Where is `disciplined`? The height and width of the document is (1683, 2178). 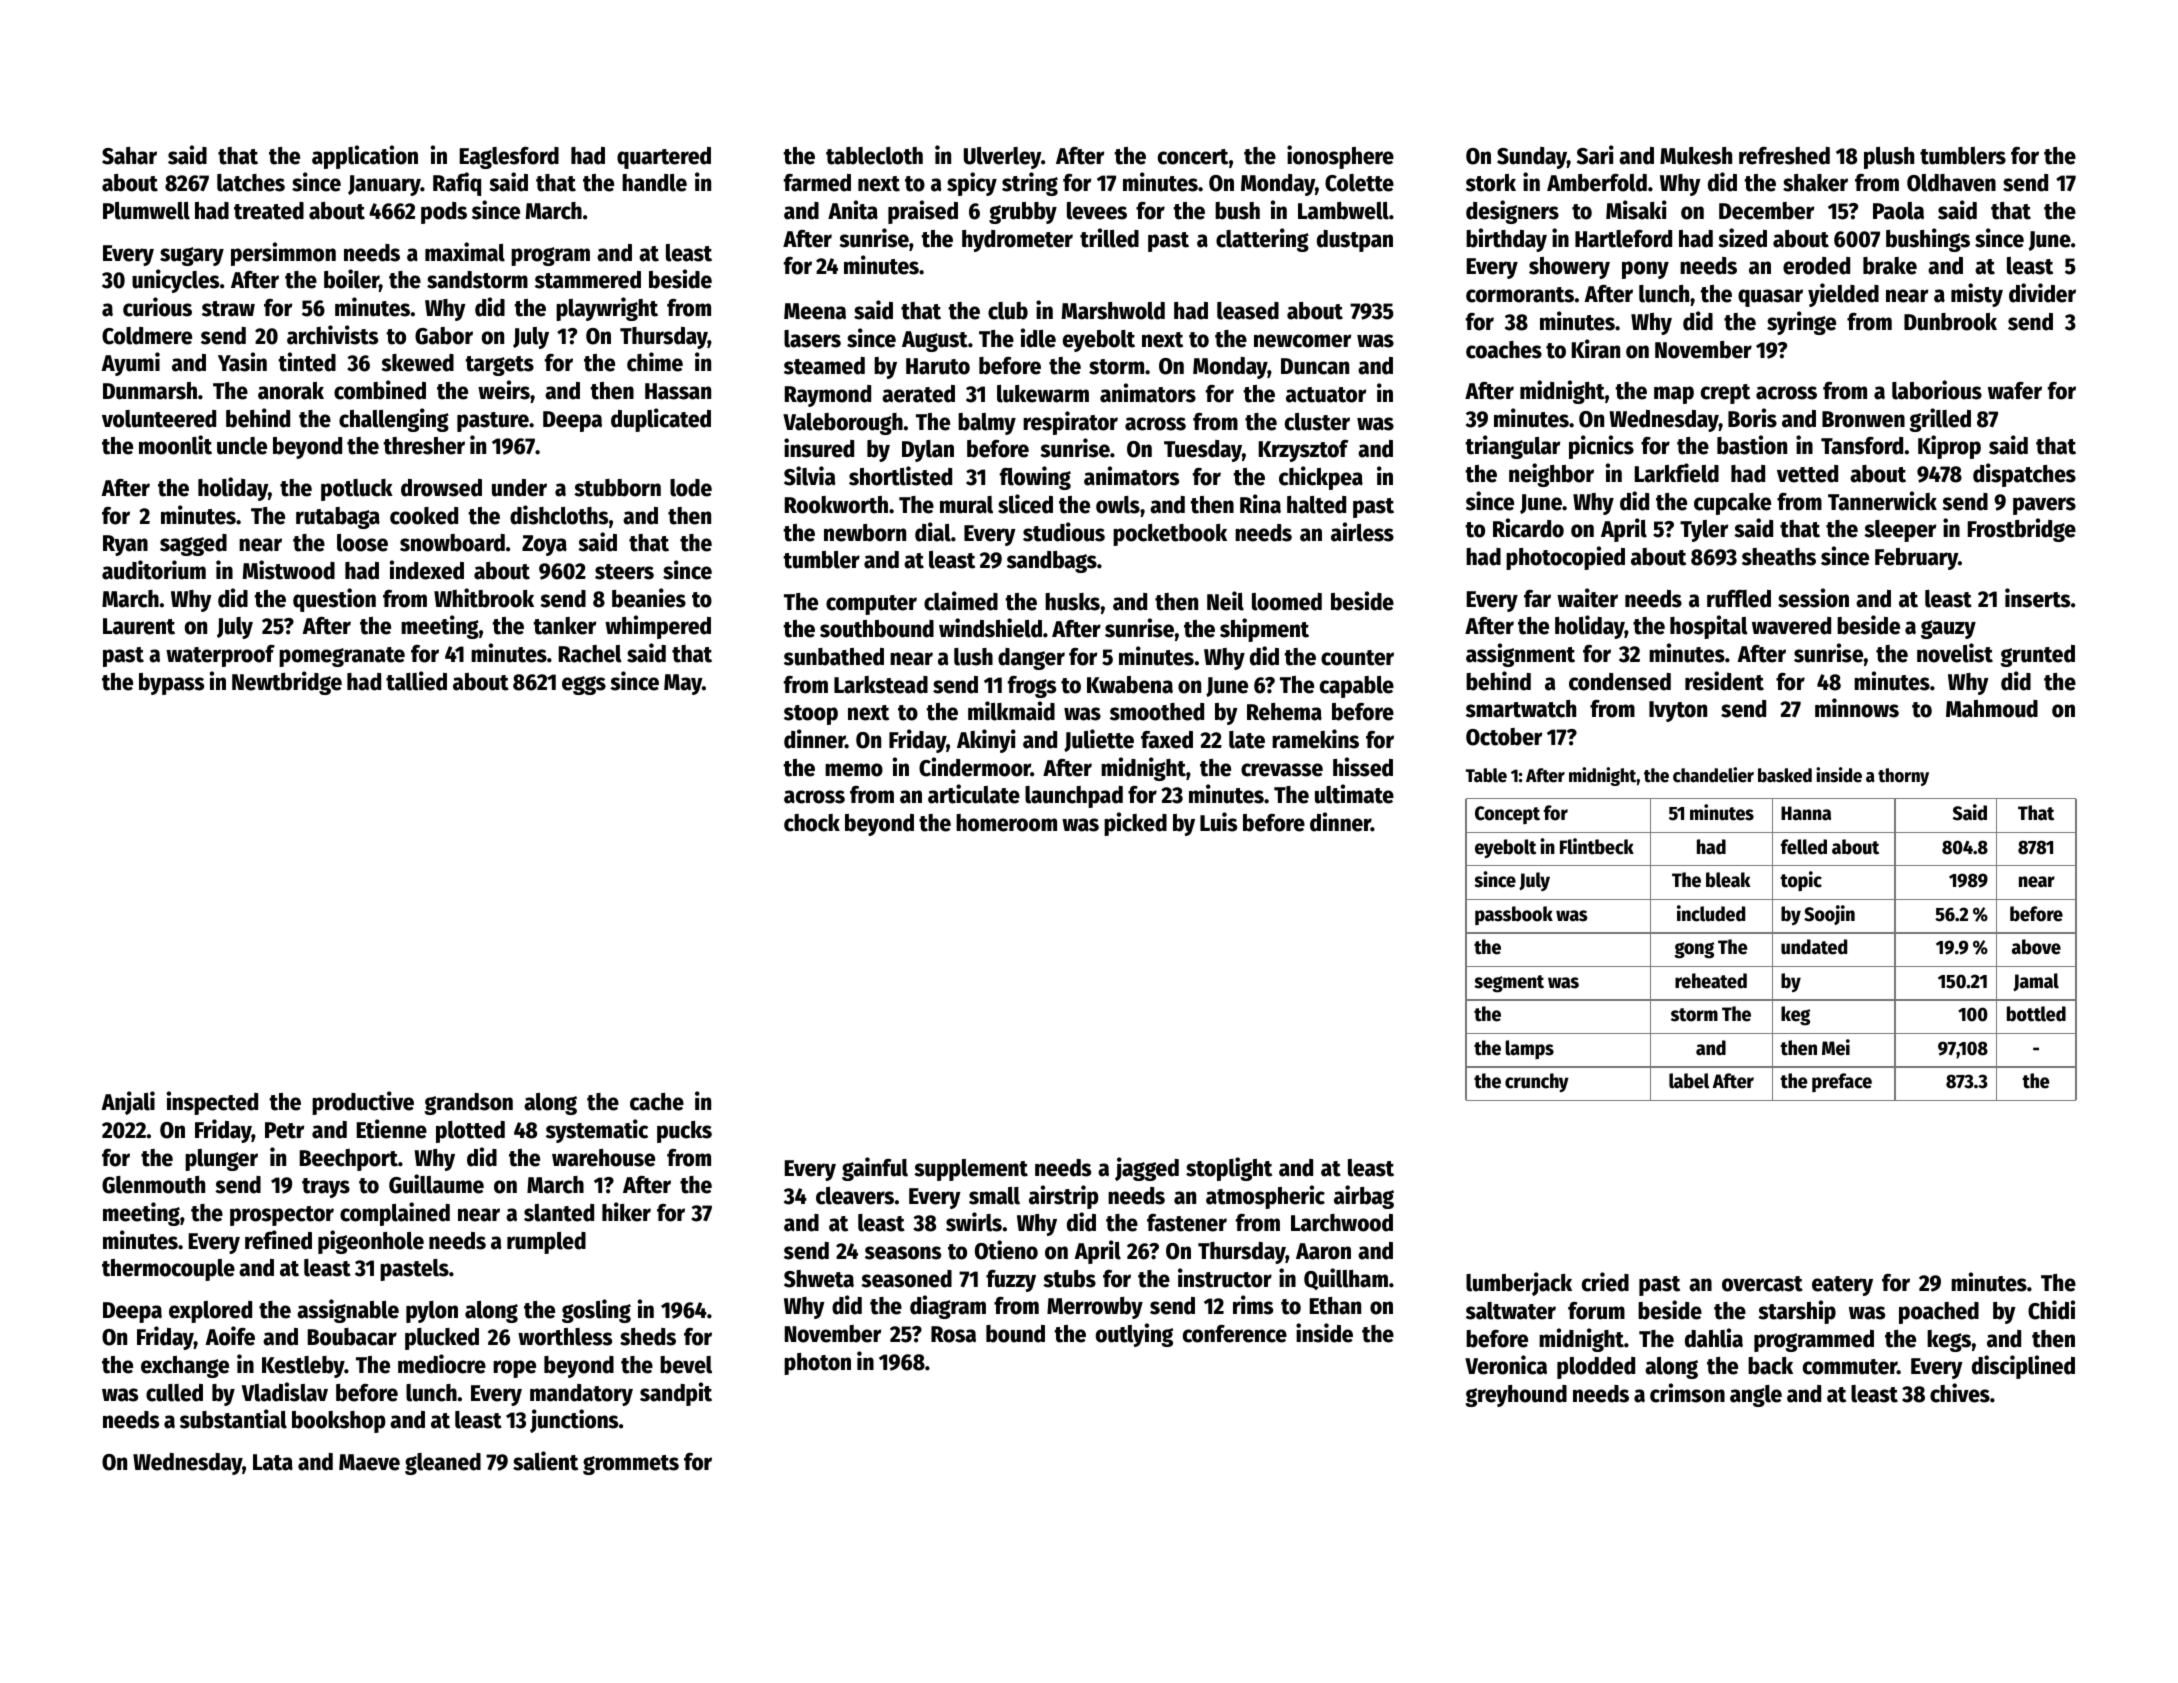 disciplined is located at coordinates (2023, 1367).
